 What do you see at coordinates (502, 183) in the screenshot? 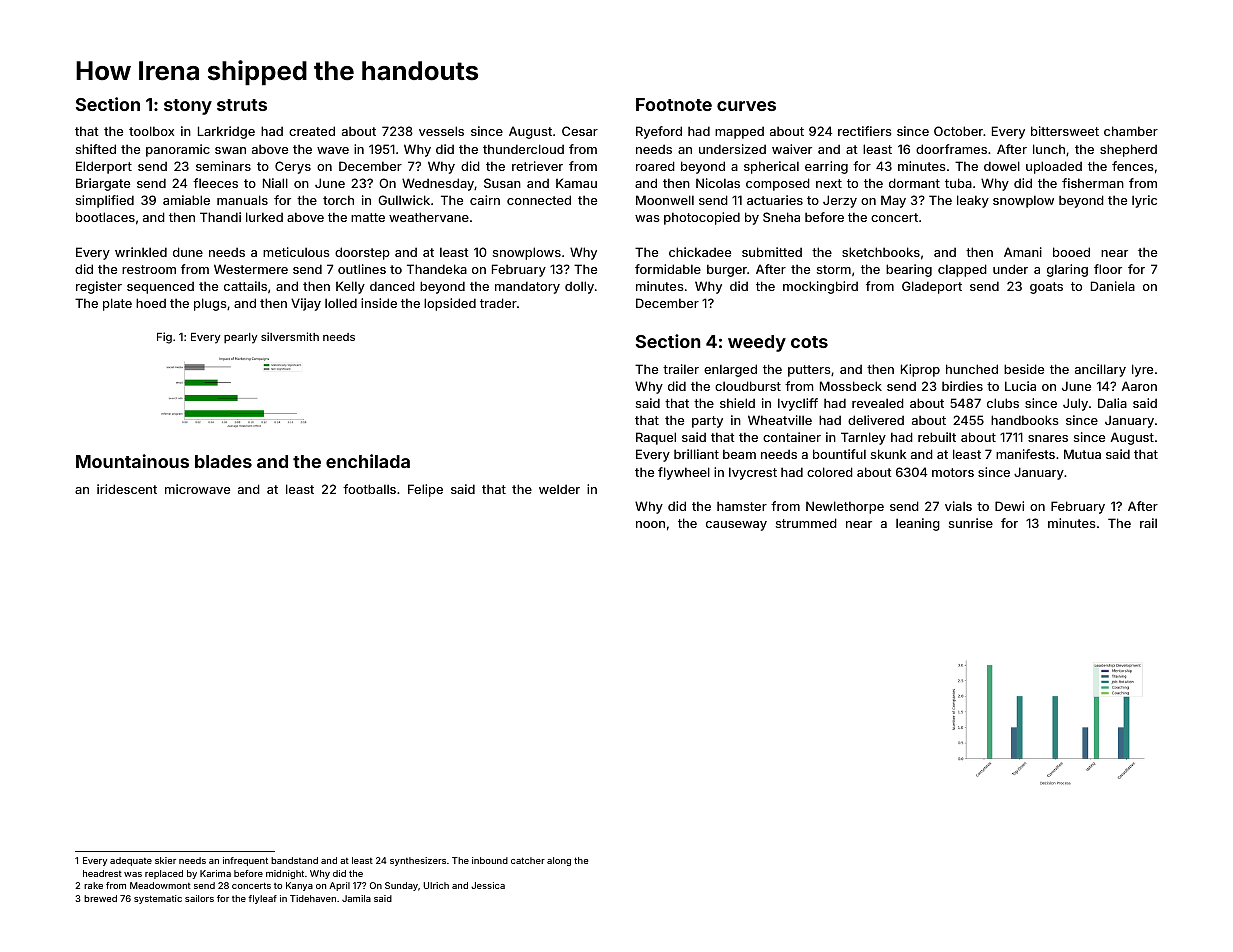
I see `Susan` at bounding box center [502, 183].
